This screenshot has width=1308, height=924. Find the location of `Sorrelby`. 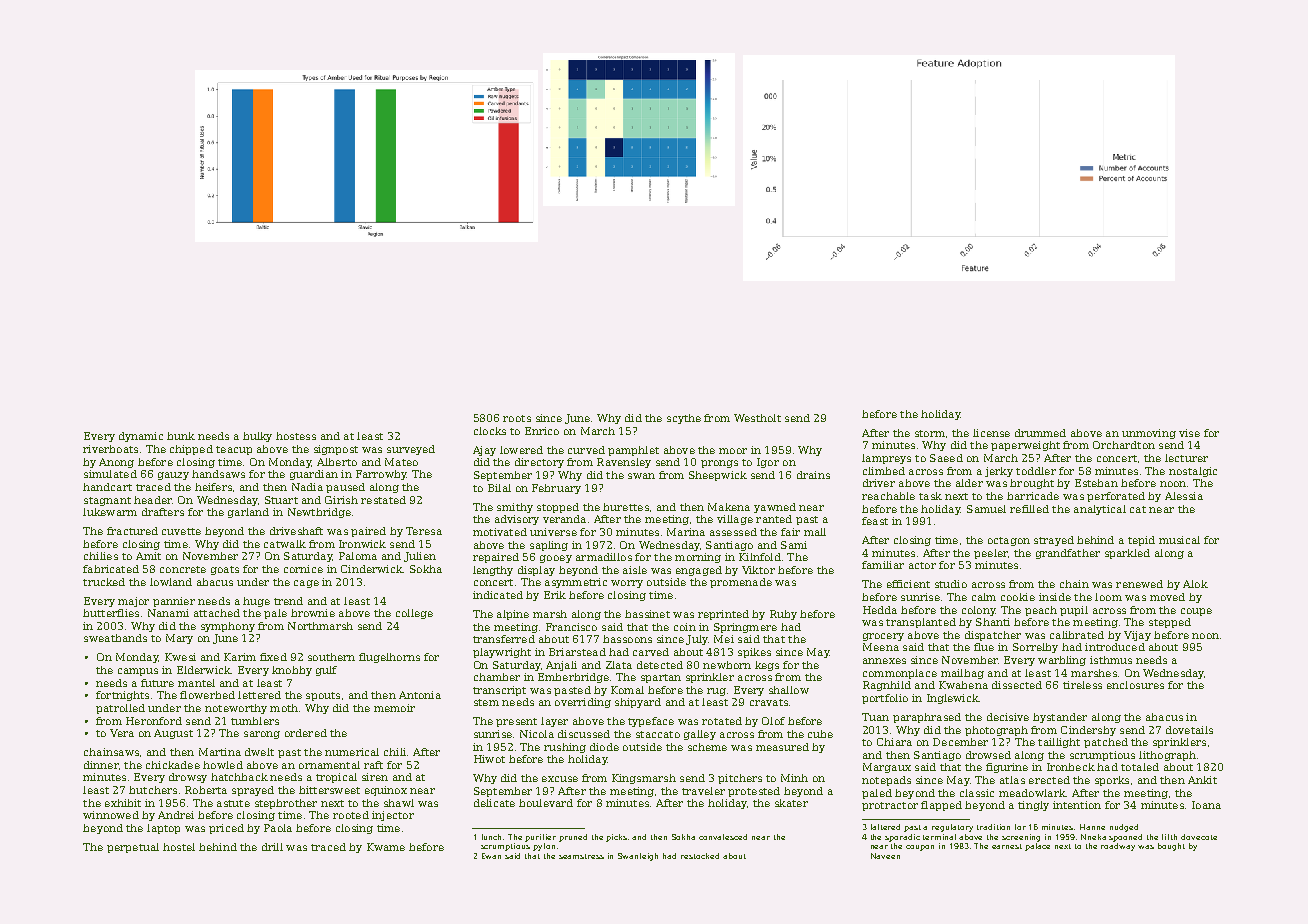

Sorrelby is located at coordinates (1035, 648).
